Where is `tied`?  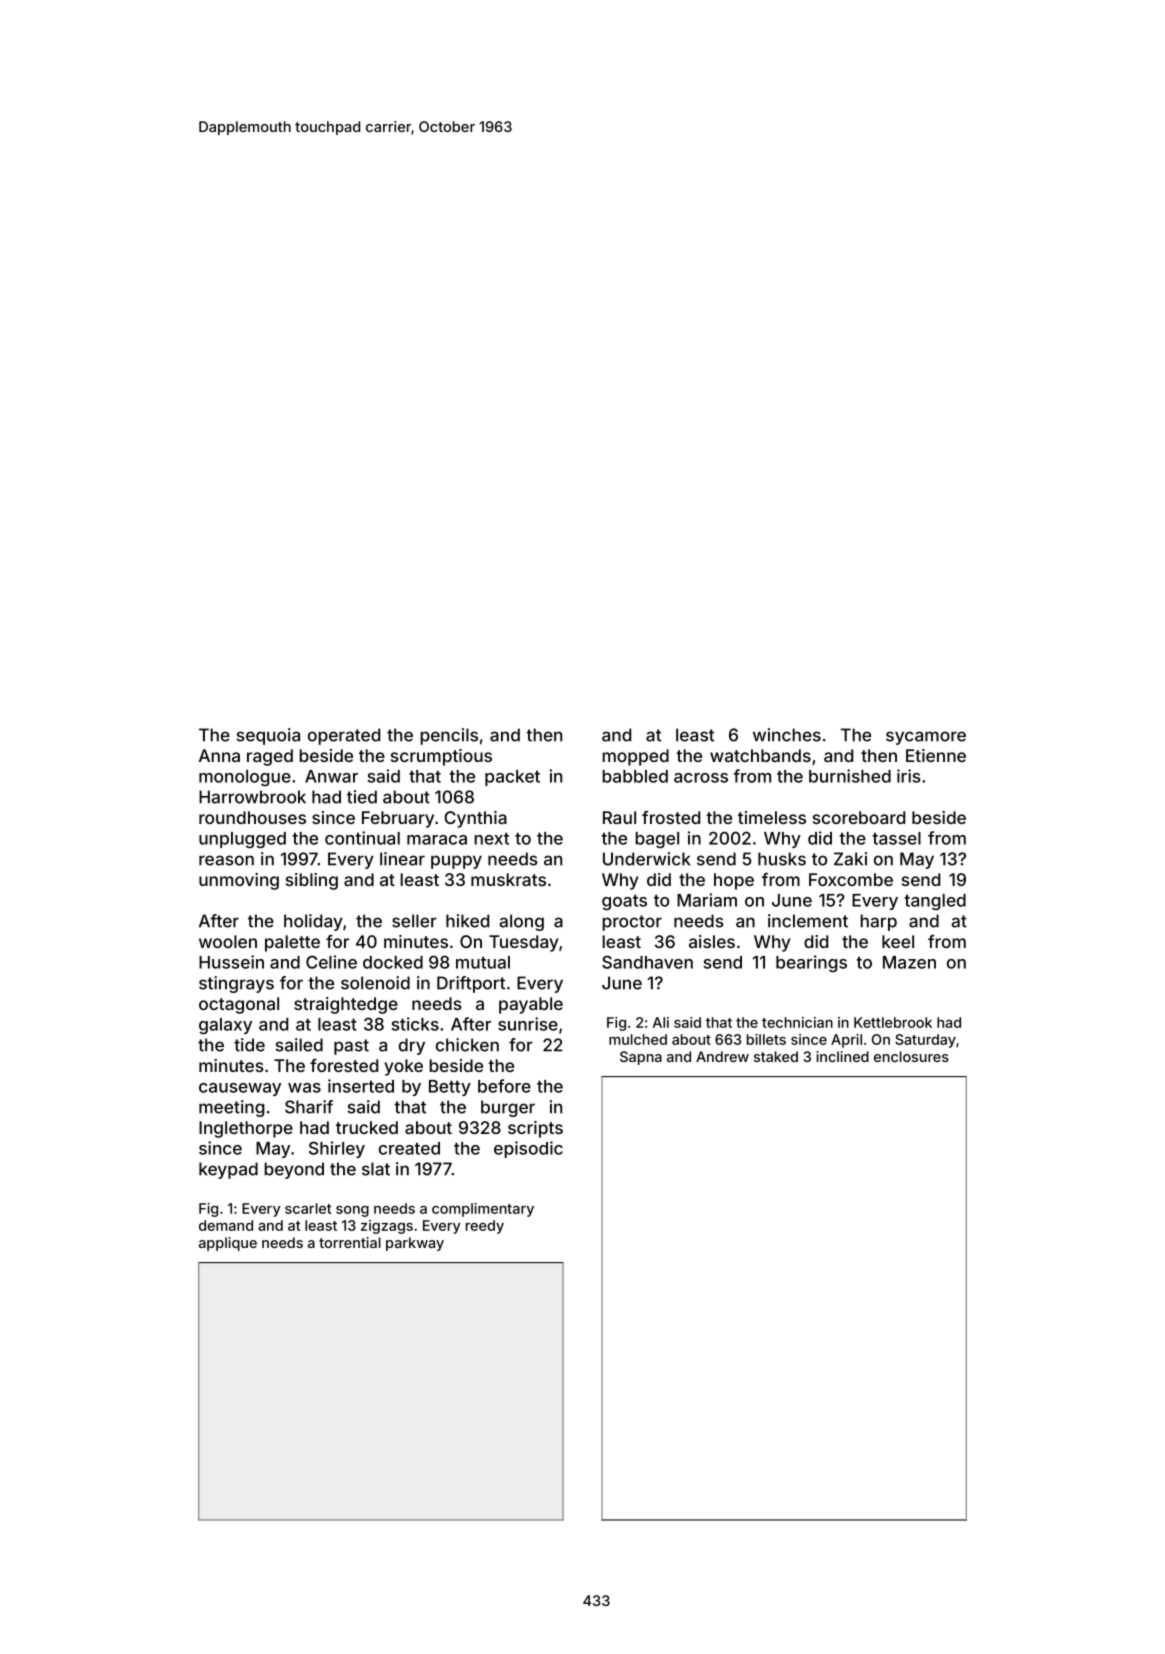 tied is located at coordinates (362, 797).
